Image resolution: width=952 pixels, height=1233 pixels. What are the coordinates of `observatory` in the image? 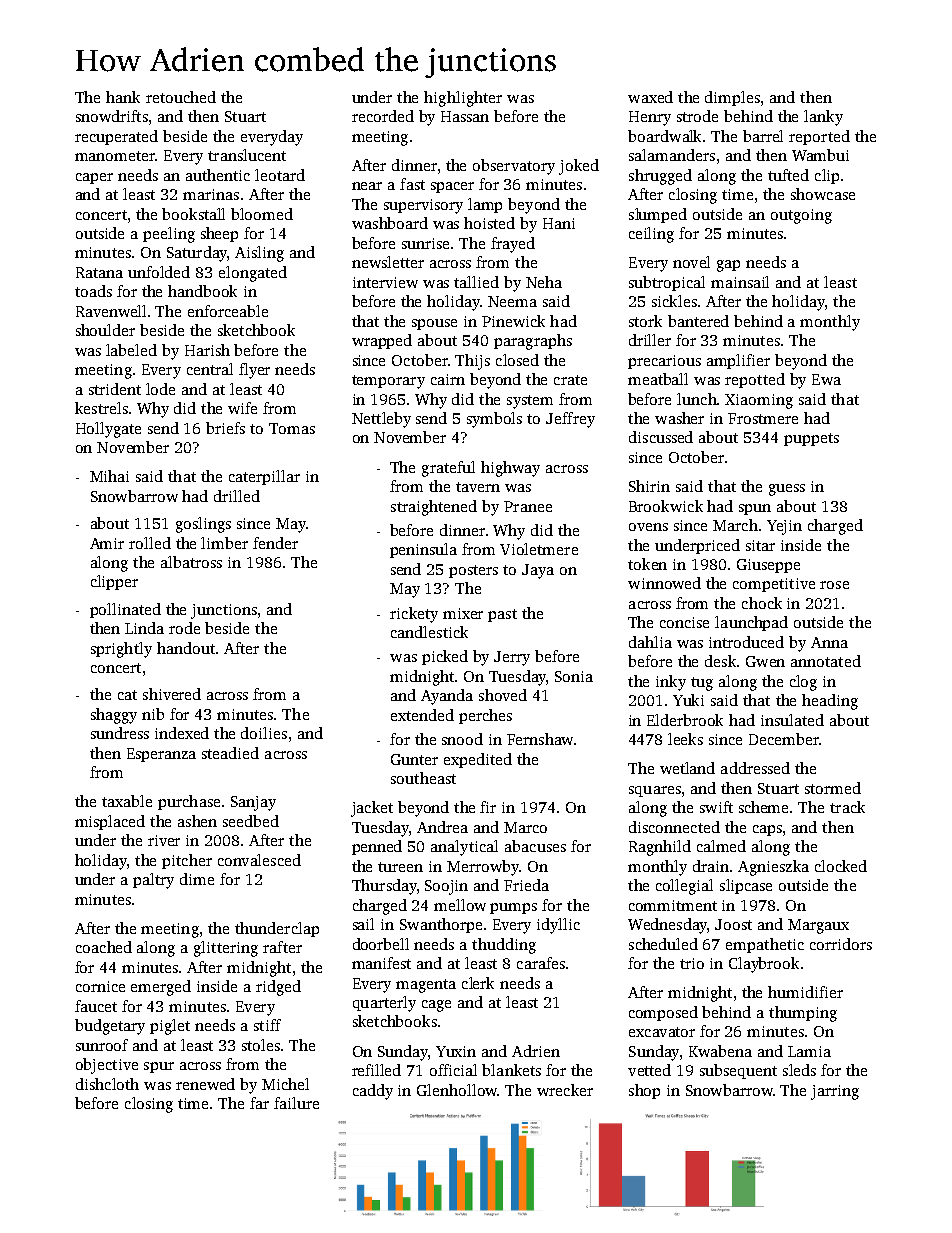 It's located at (514, 167).
